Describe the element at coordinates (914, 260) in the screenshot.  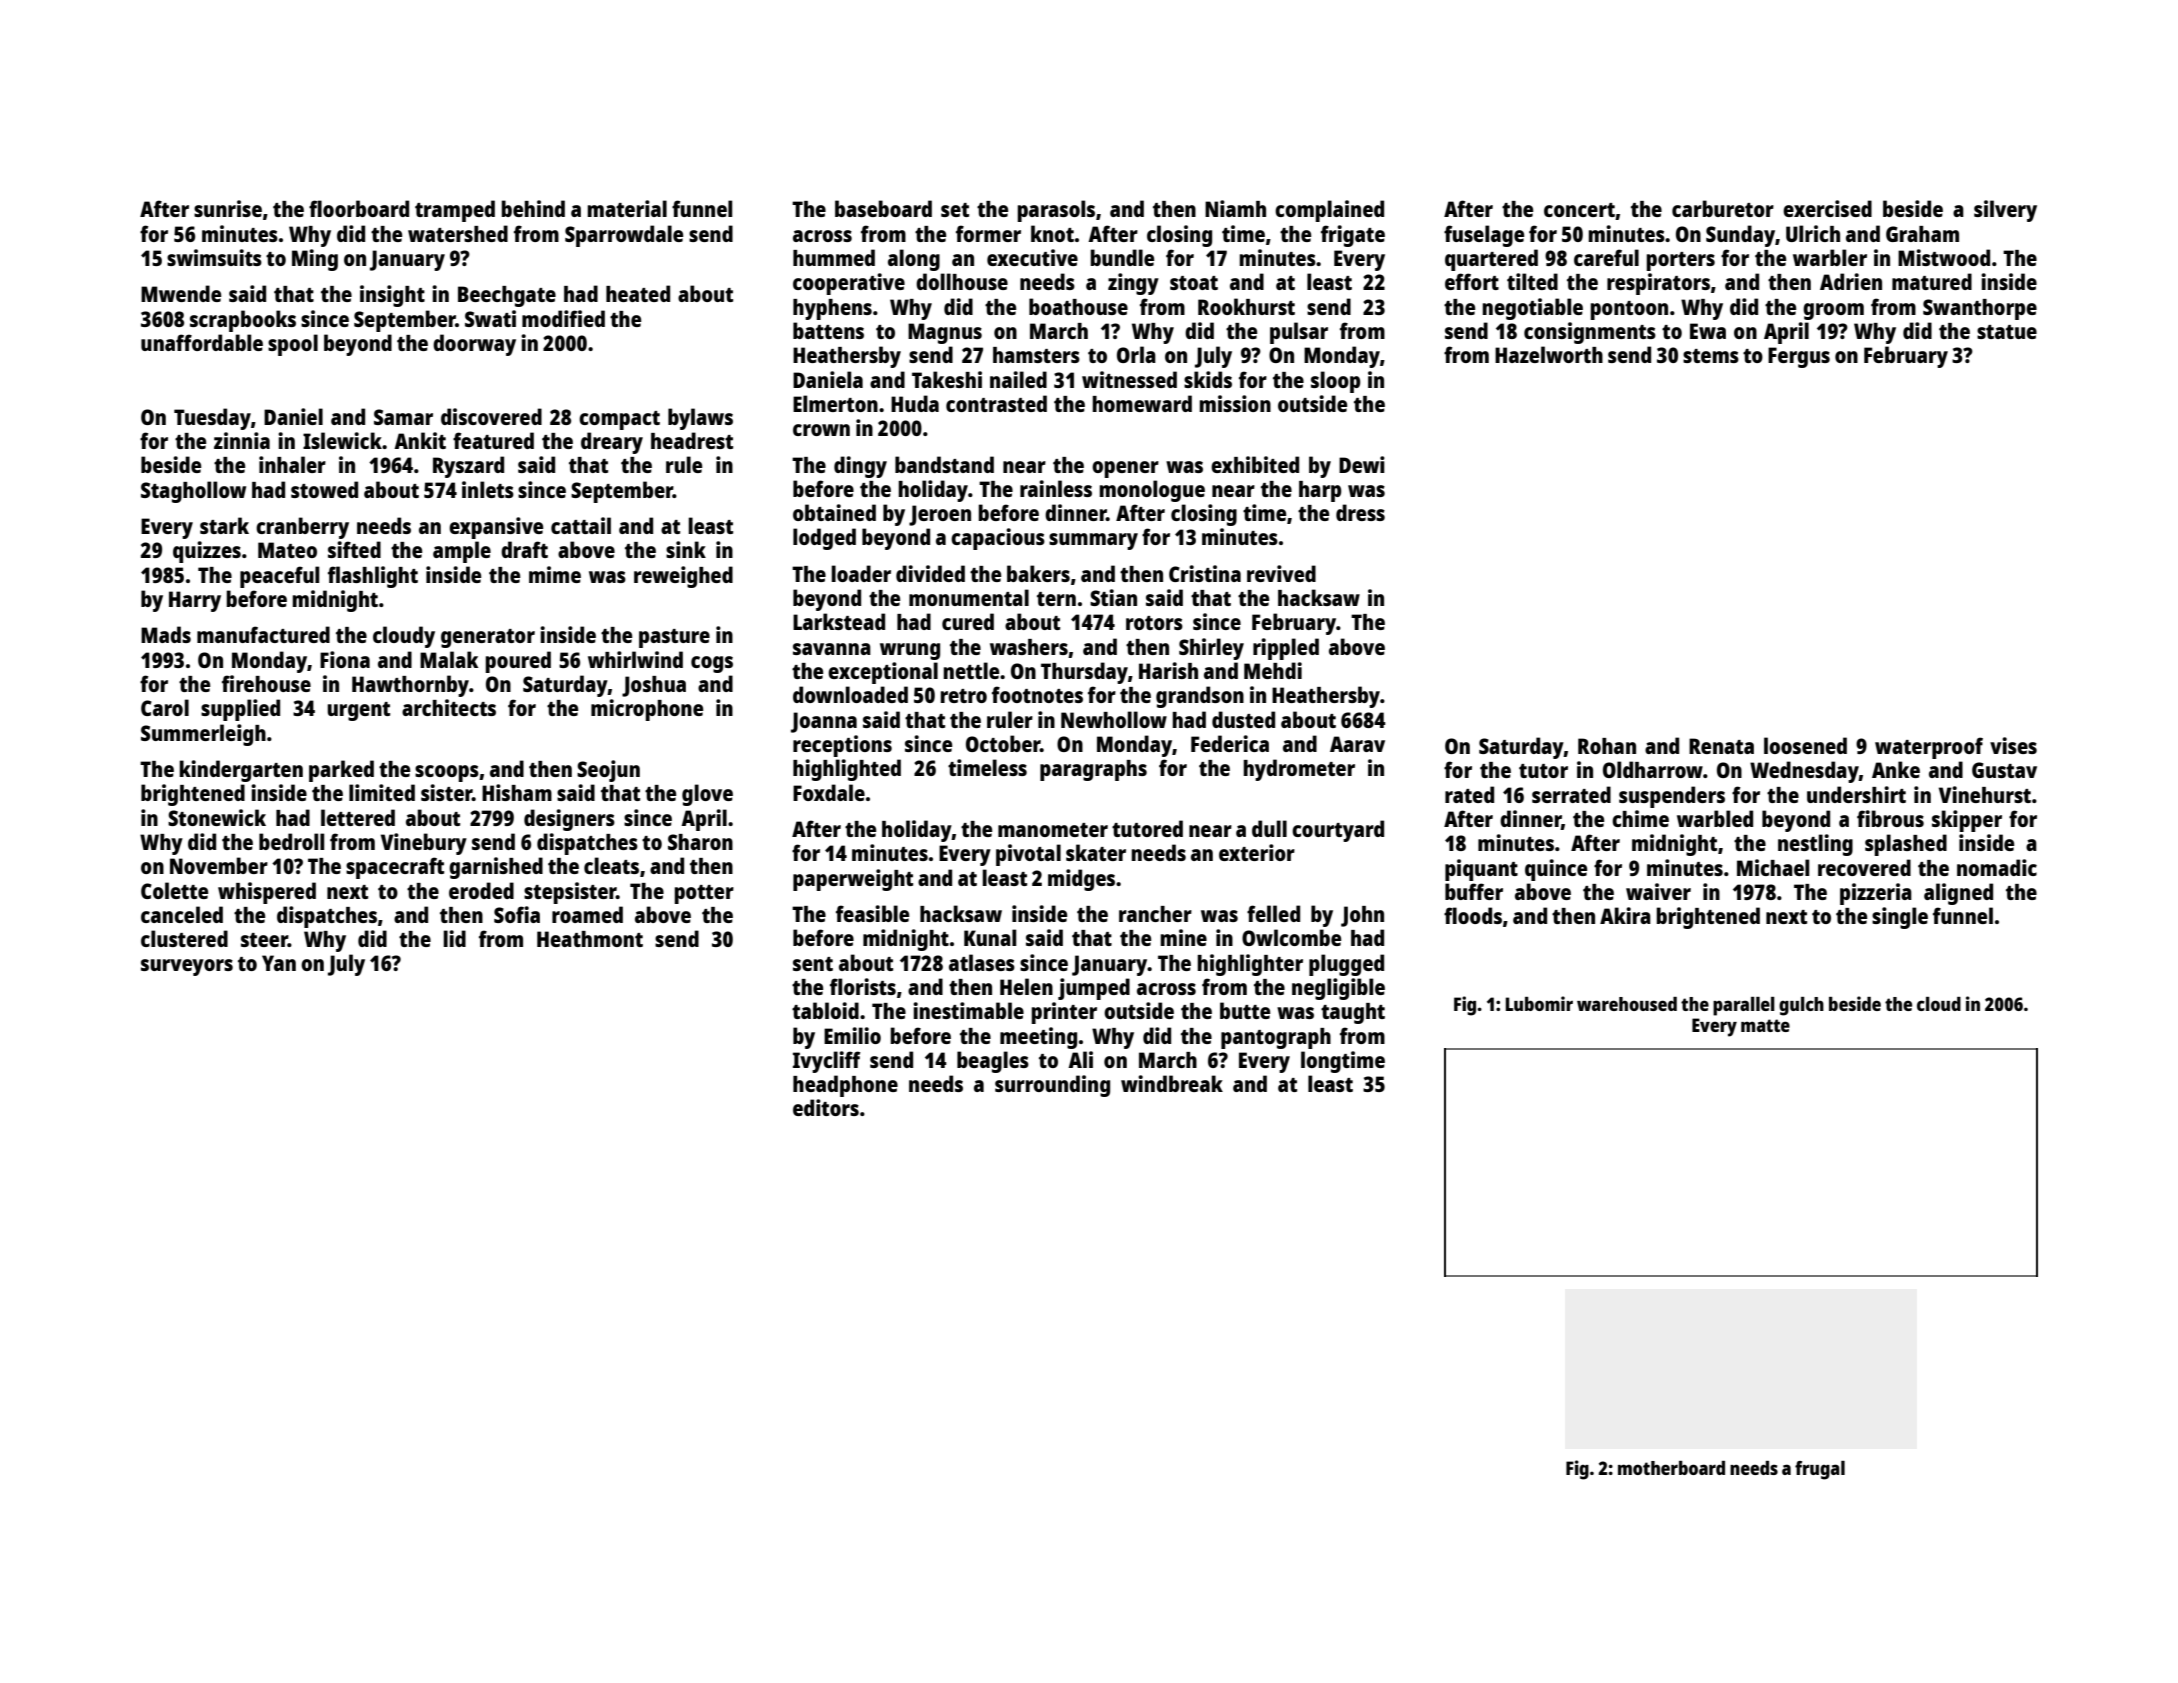
I see `along` at that location.
